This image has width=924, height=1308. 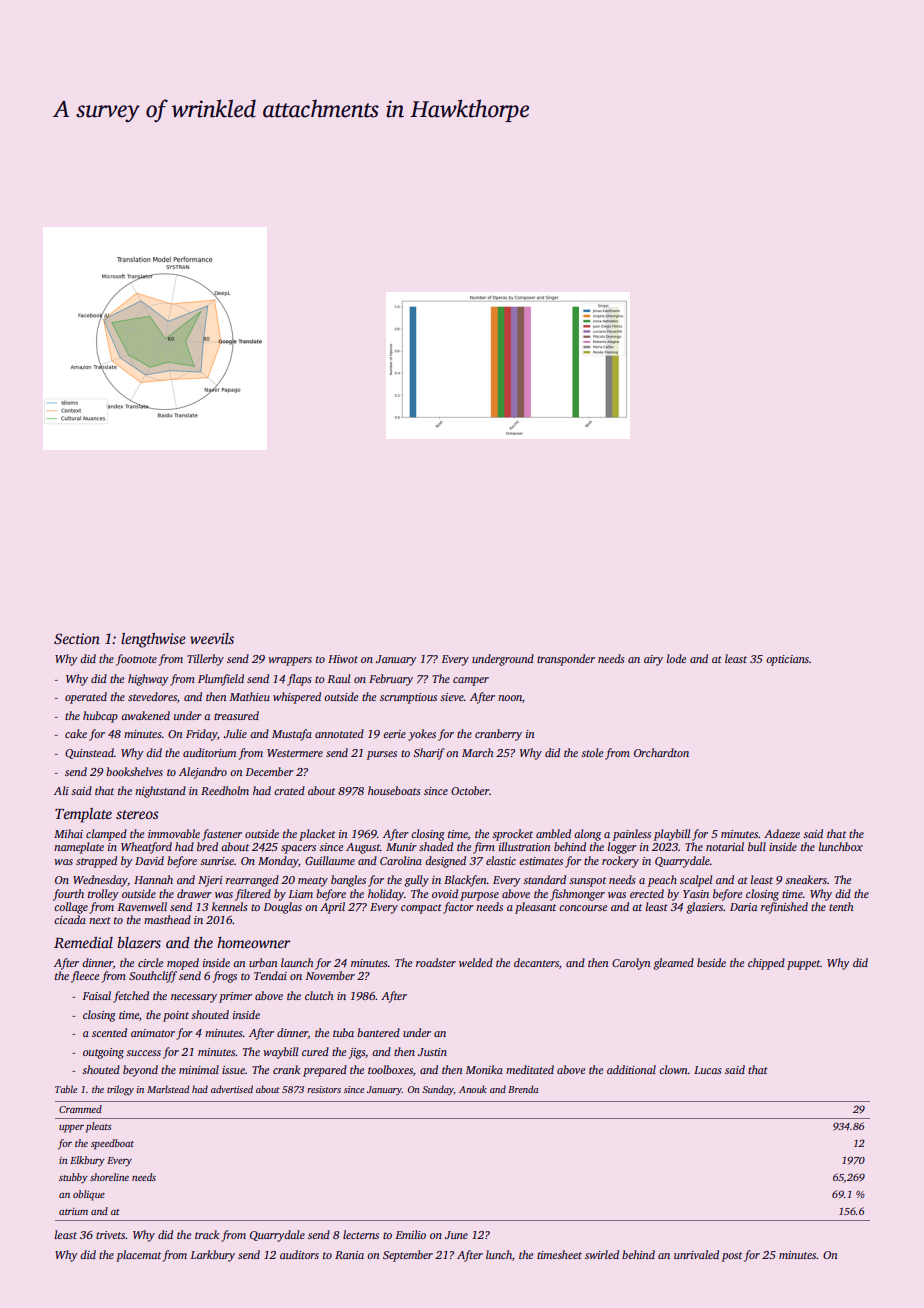 I want to click on Hiwot, so click(x=343, y=659).
